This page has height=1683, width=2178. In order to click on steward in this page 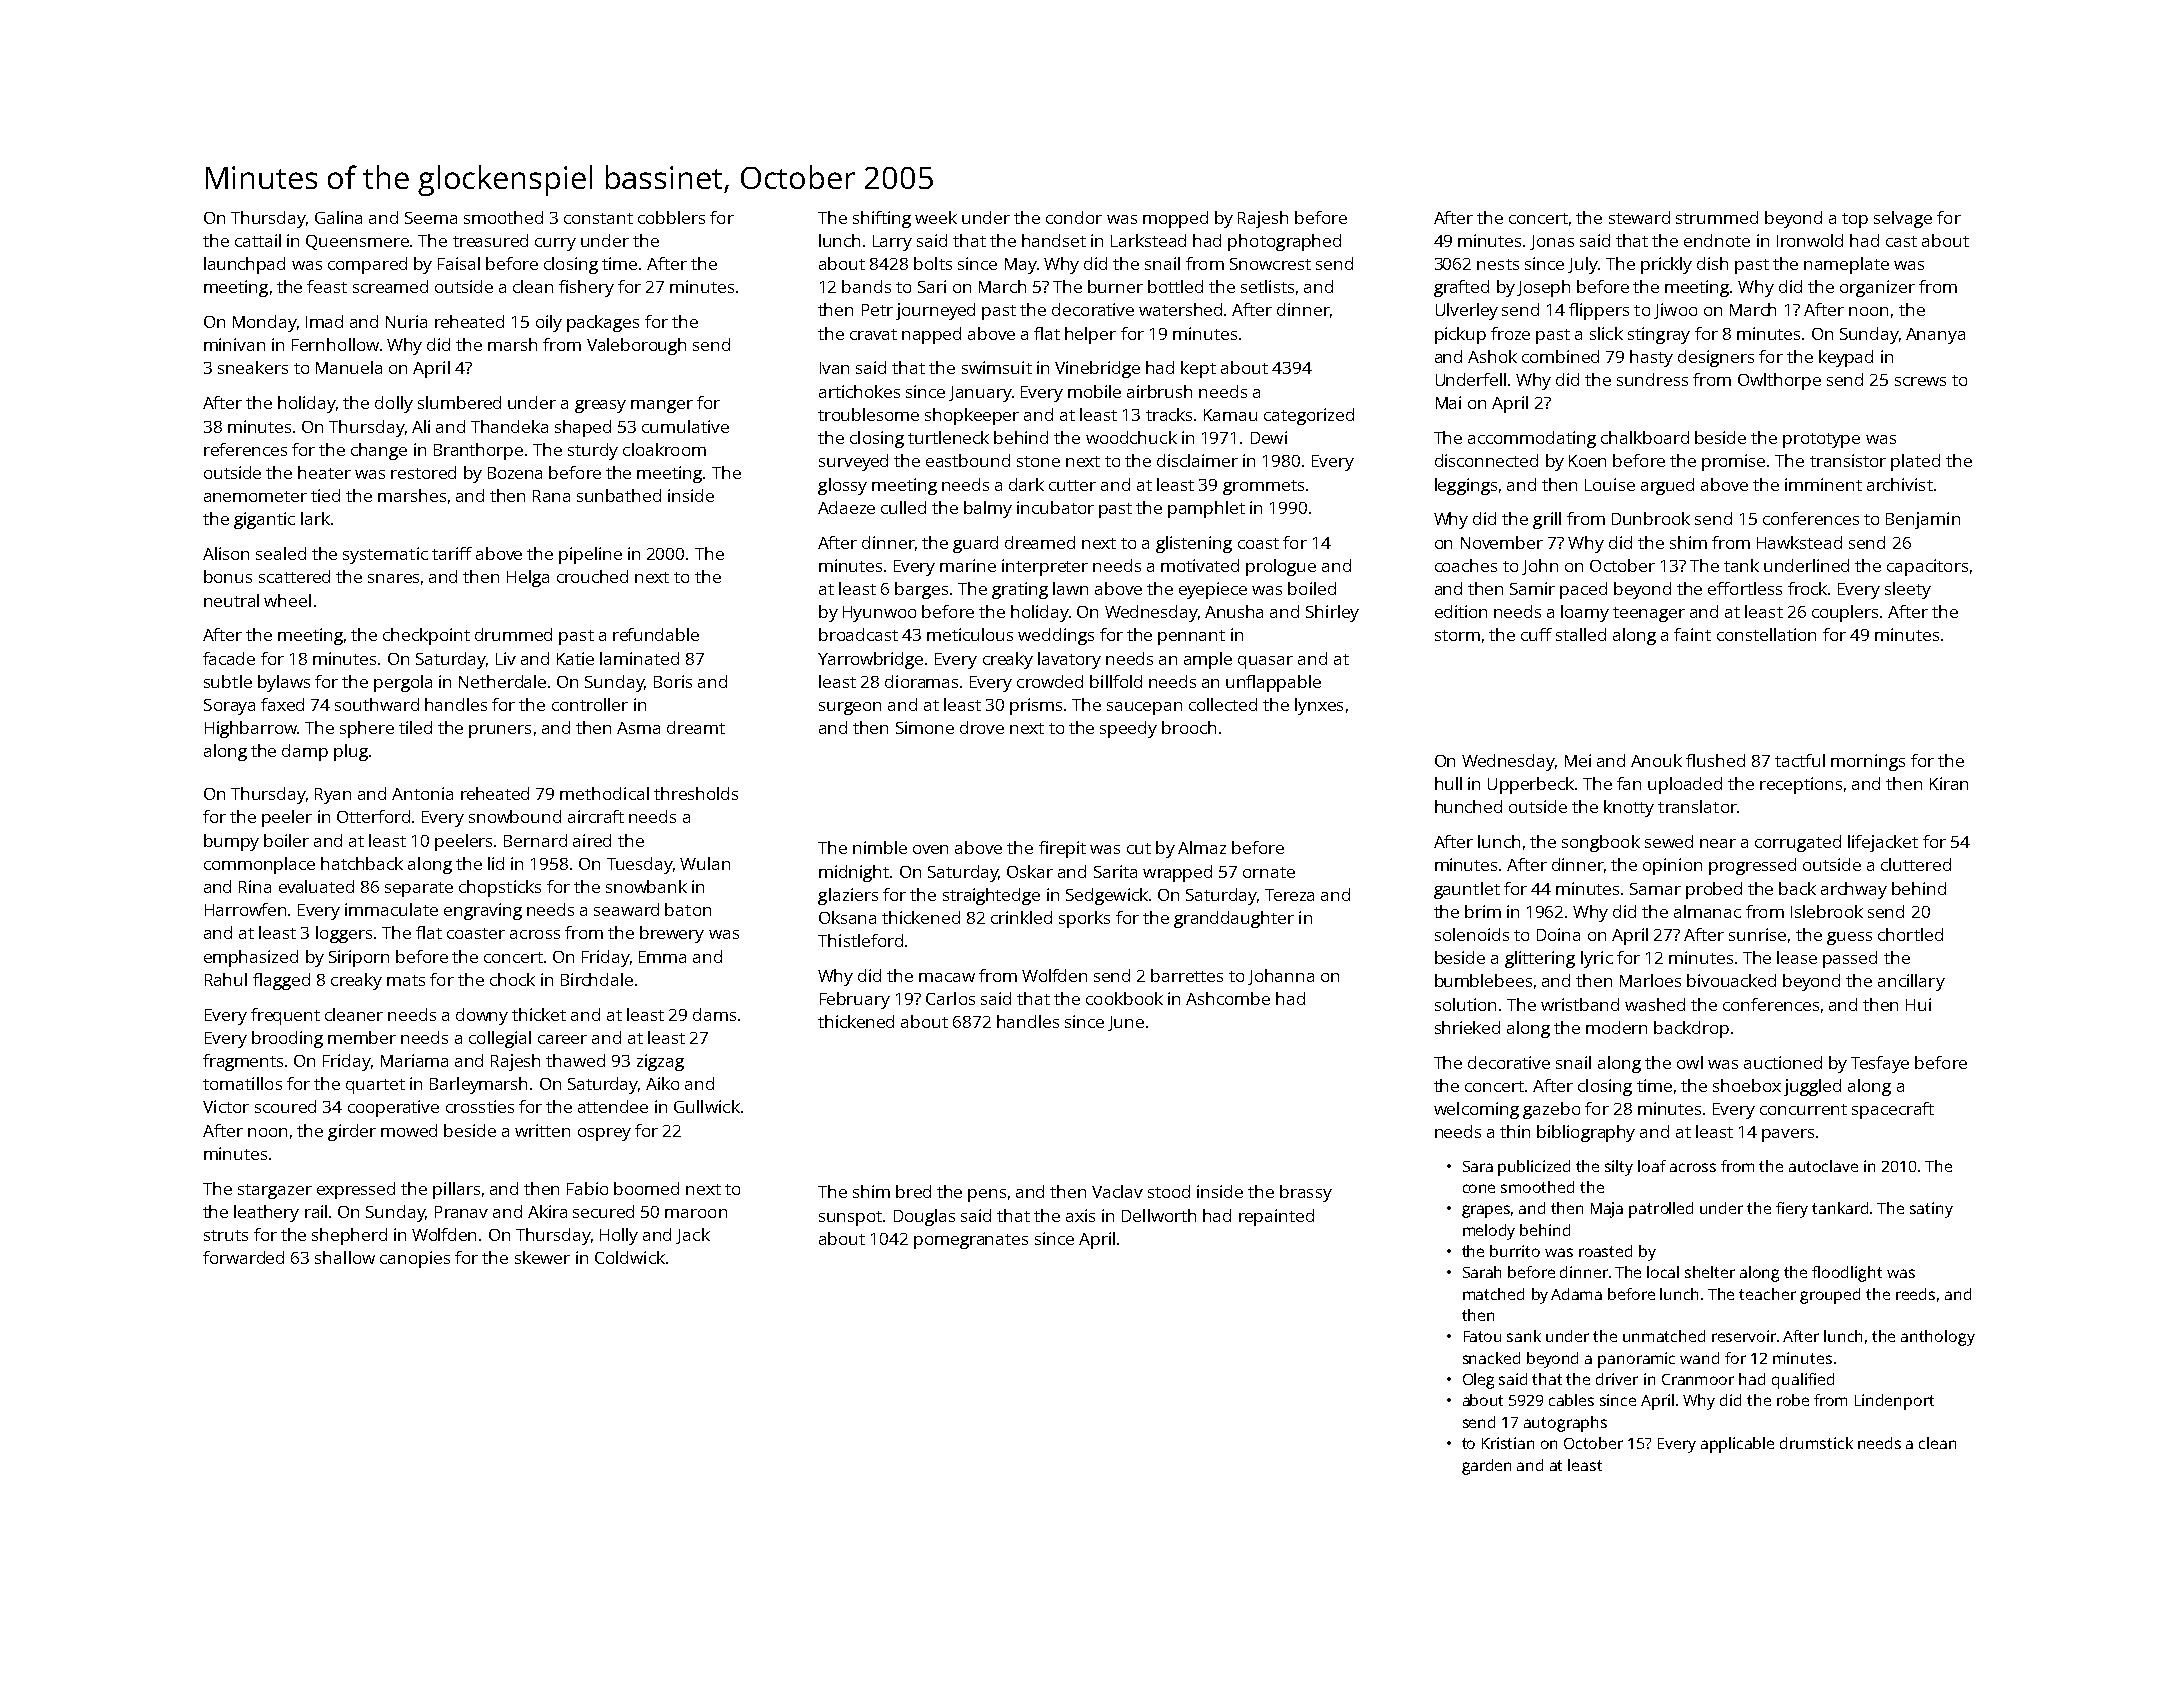, I will do `click(1639, 217)`.
